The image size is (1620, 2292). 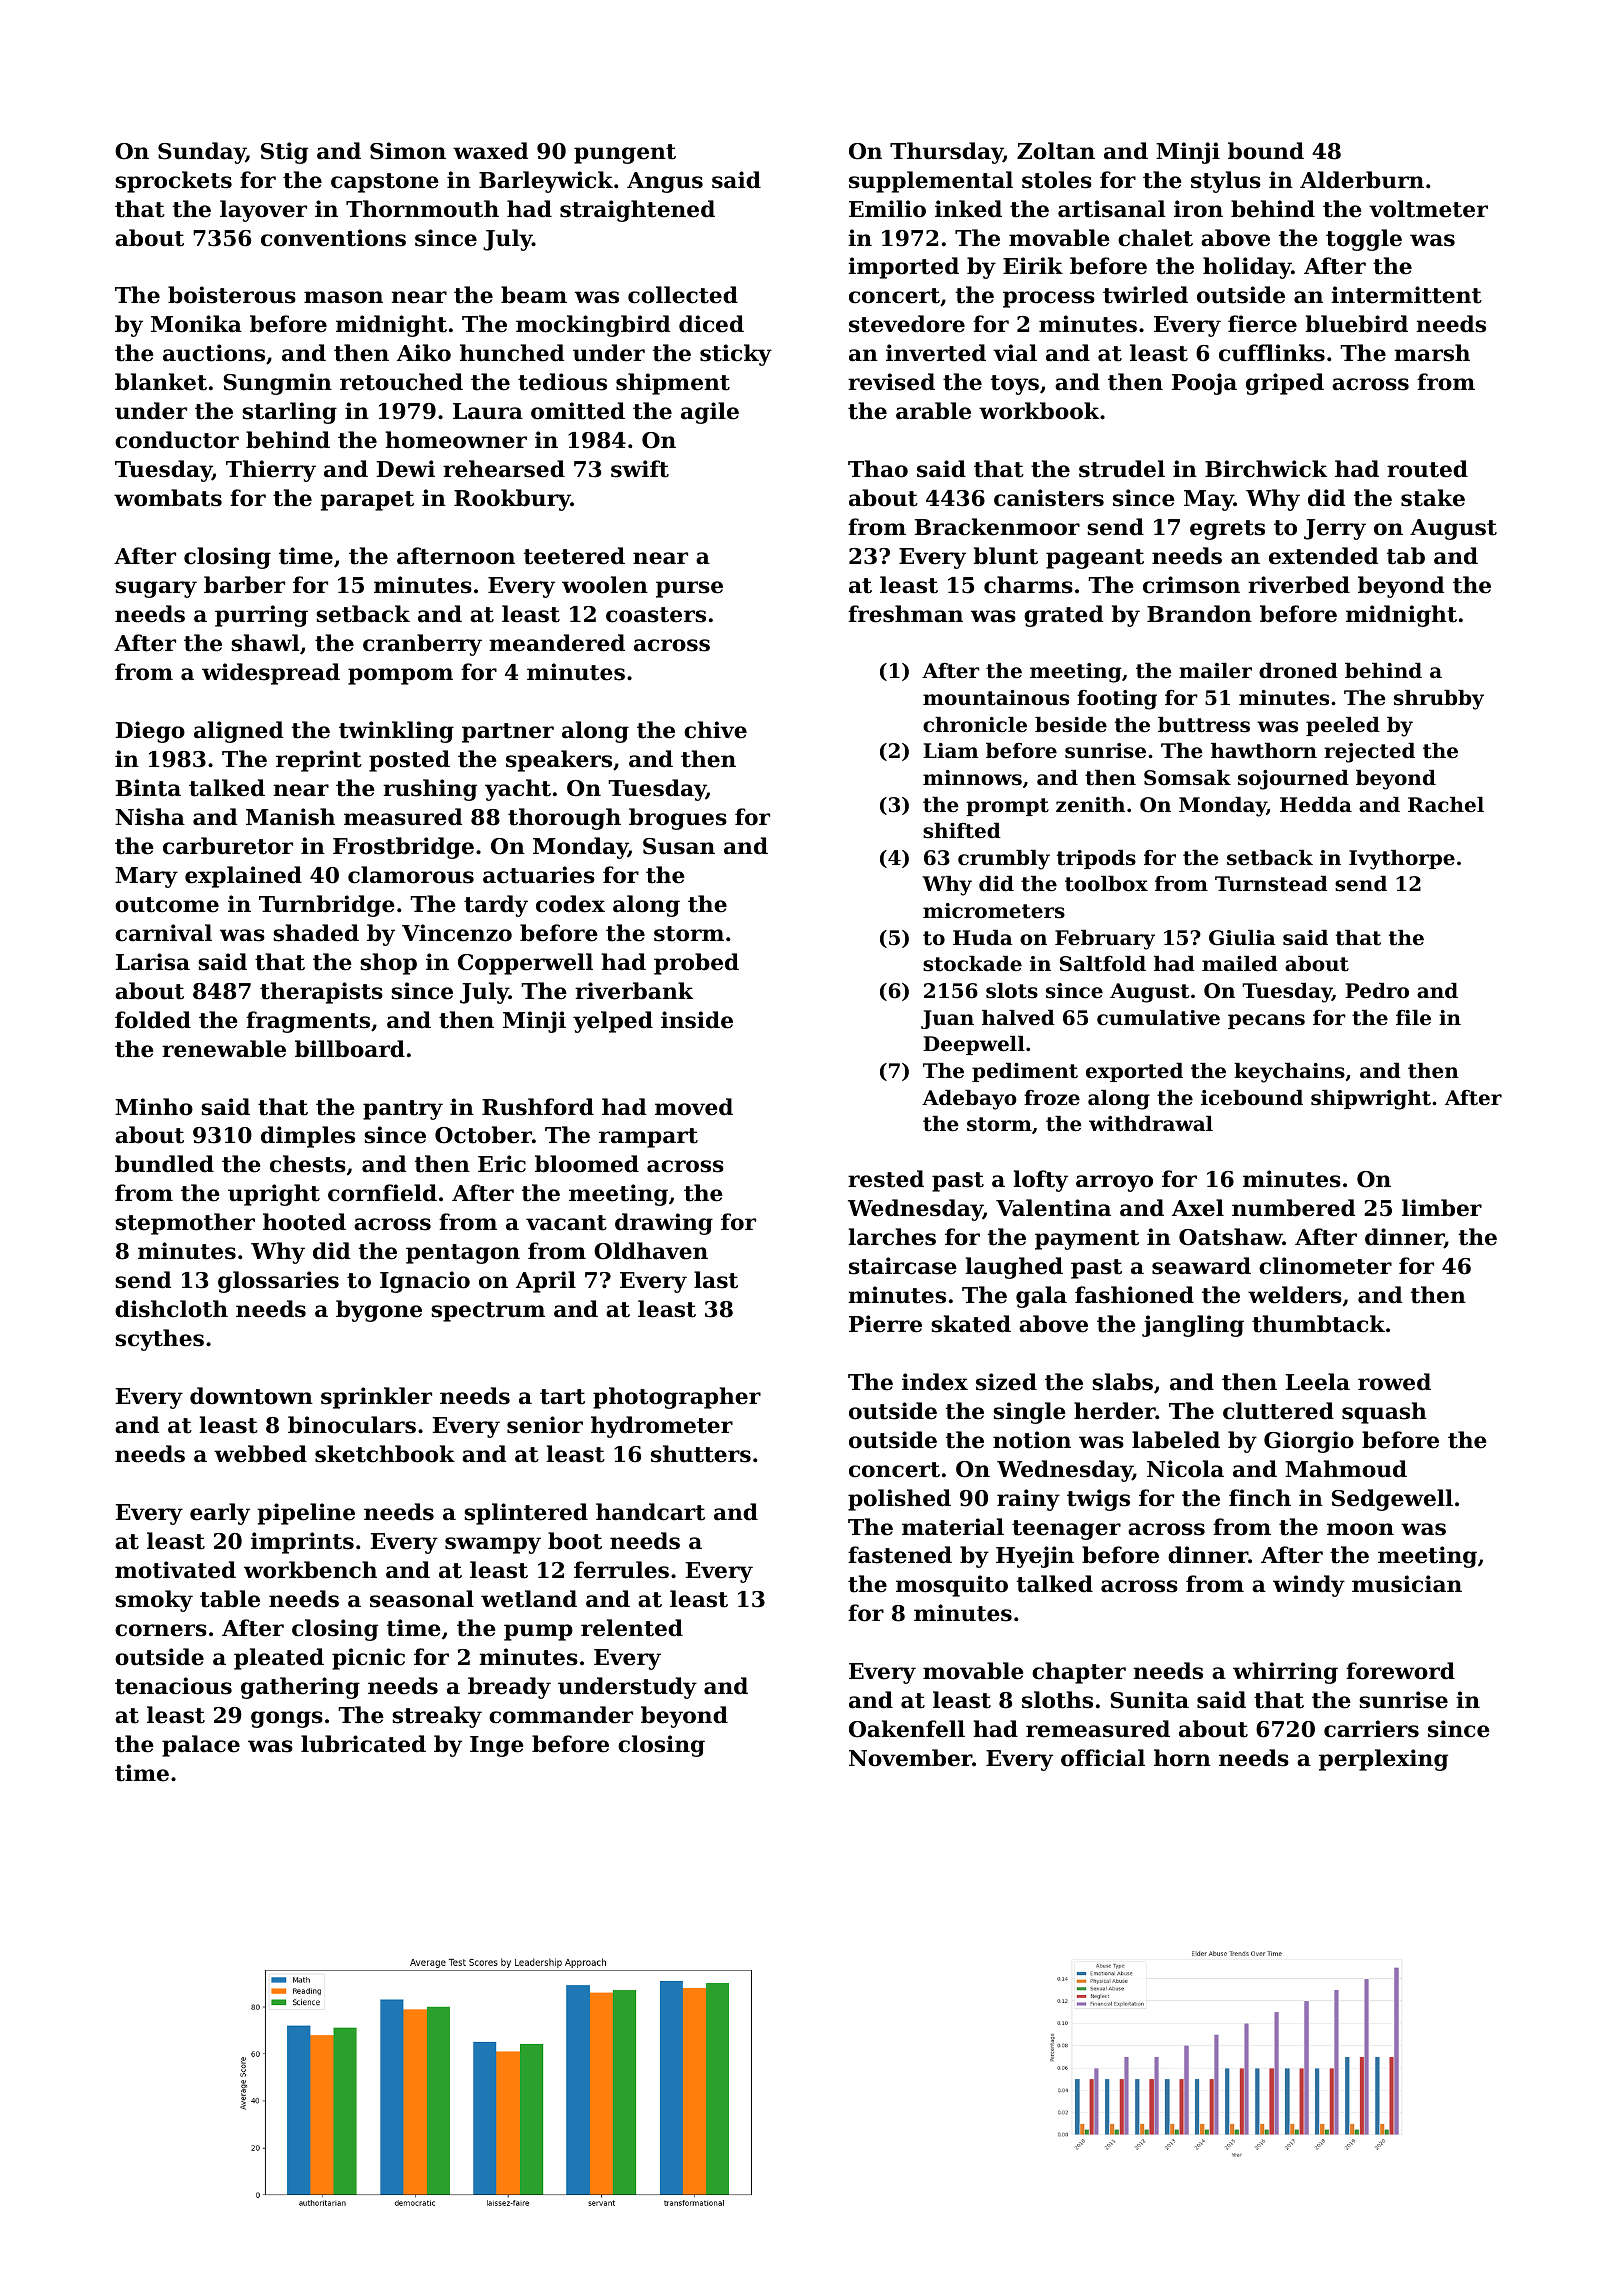 What do you see at coordinates (625, 154) in the document?
I see `pungent` at bounding box center [625, 154].
